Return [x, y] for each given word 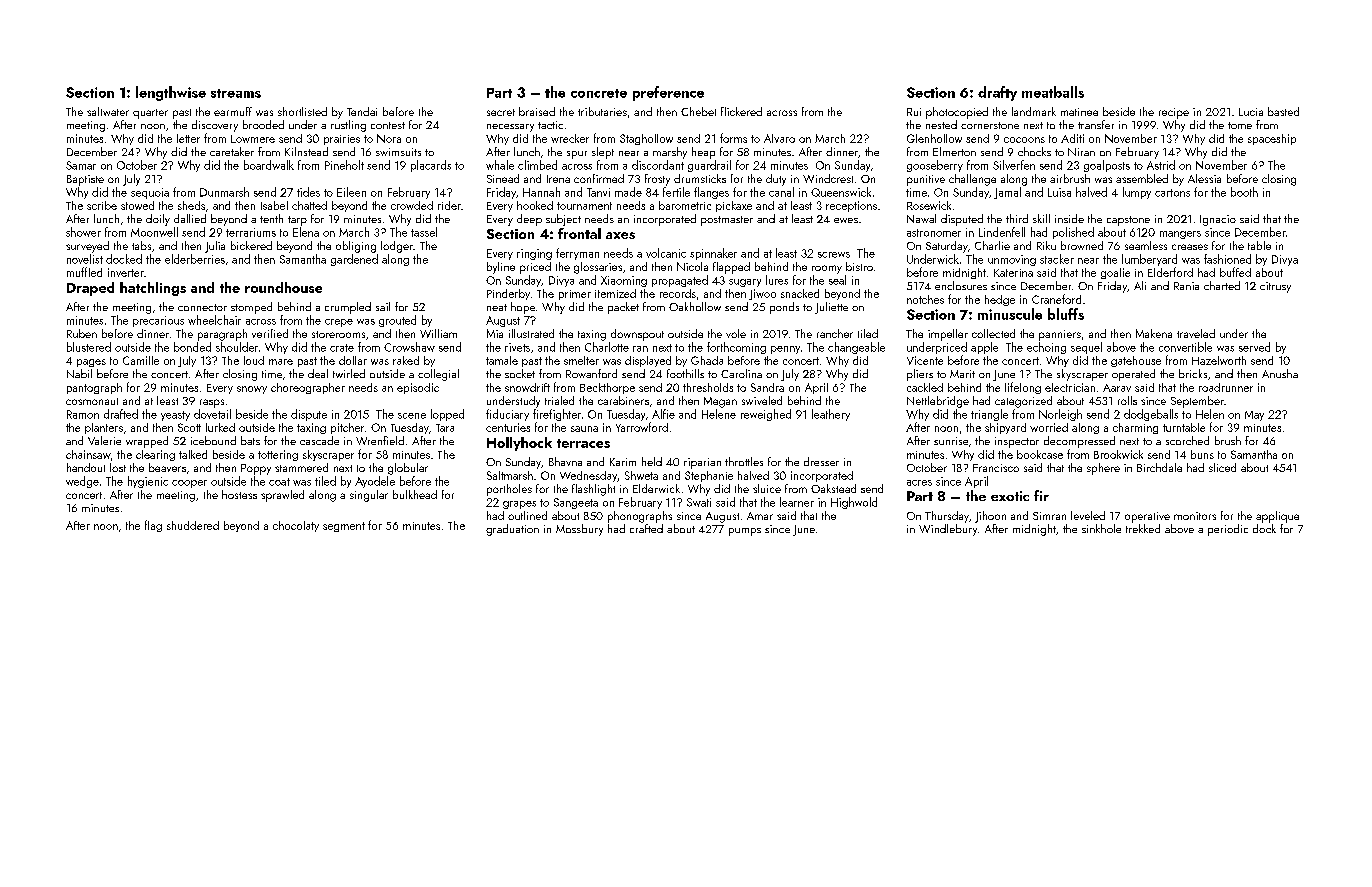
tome [1240, 125]
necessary [510, 128]
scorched [1187, 440]
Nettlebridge [938, 402]
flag [153, 526]
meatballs [1053, 92]
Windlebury [948, 530]
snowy [252, 390]
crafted [646, 528]
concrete [599, 93]
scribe [102, 205]
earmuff [233, 111]
